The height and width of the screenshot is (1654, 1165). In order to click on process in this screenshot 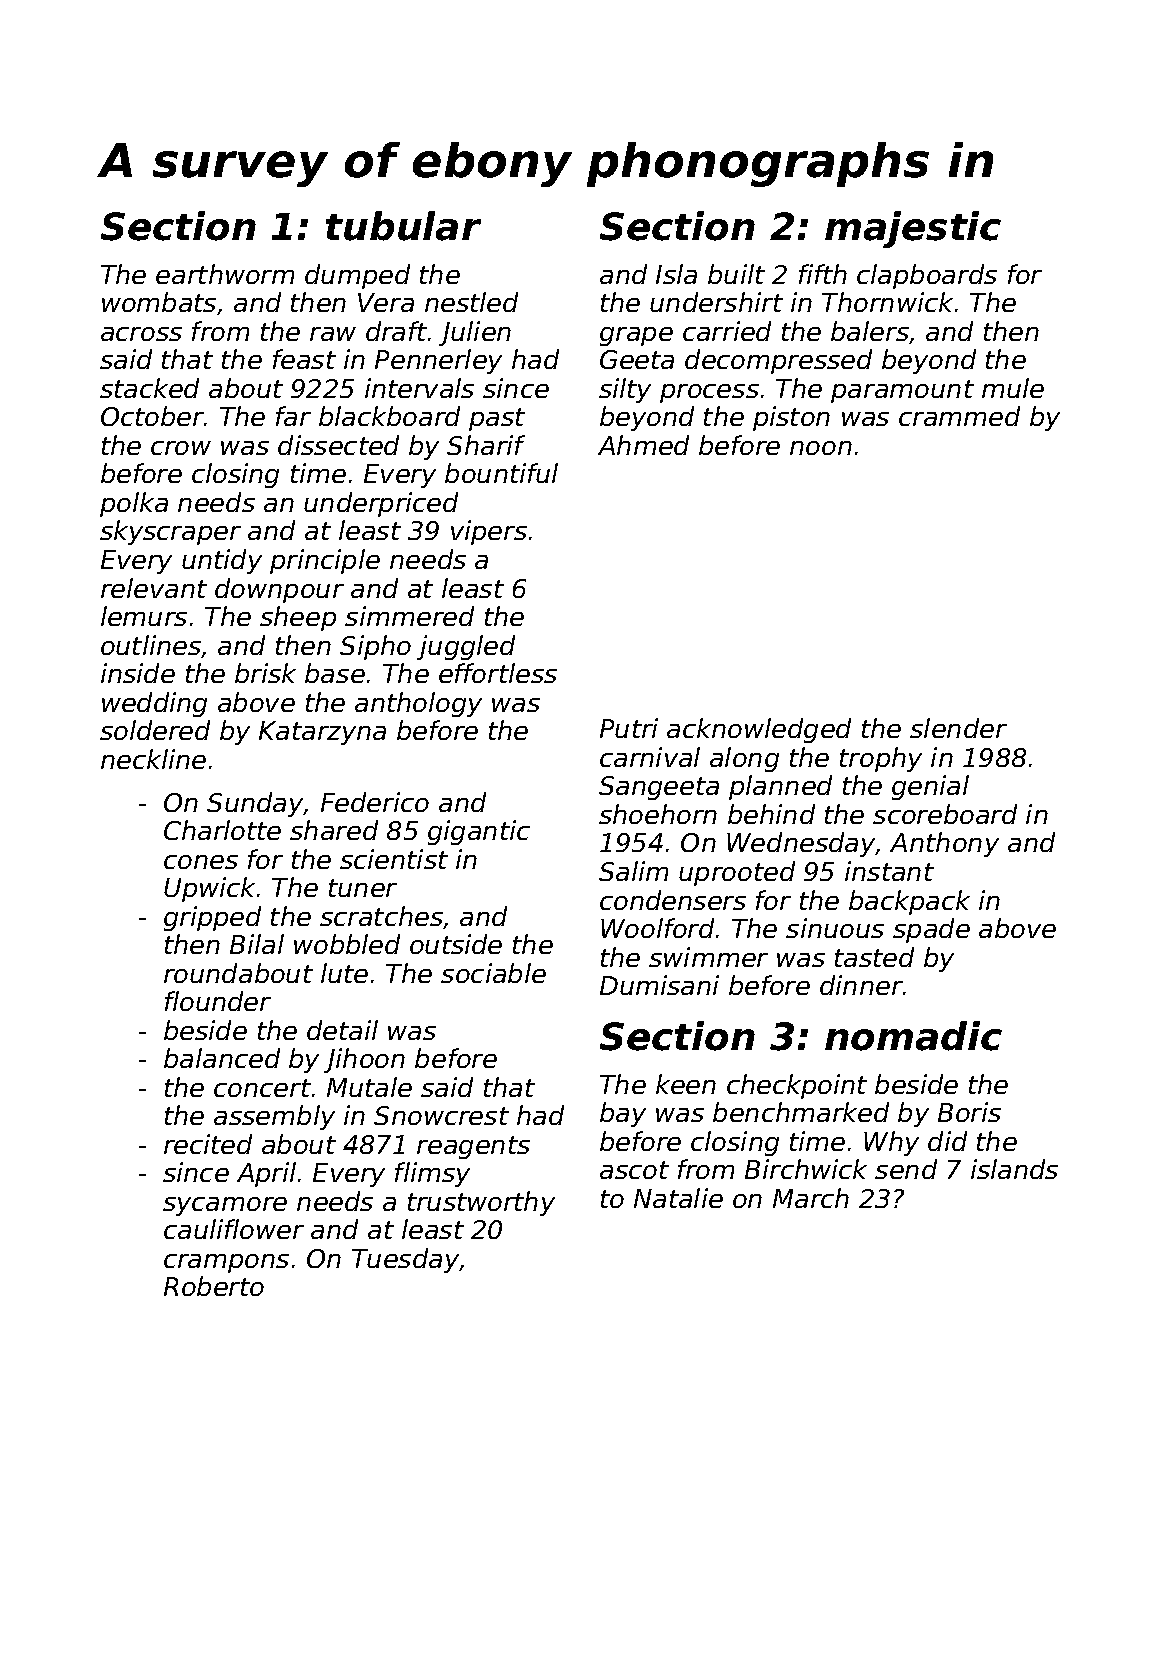, I will do `click(709, 393)`.
